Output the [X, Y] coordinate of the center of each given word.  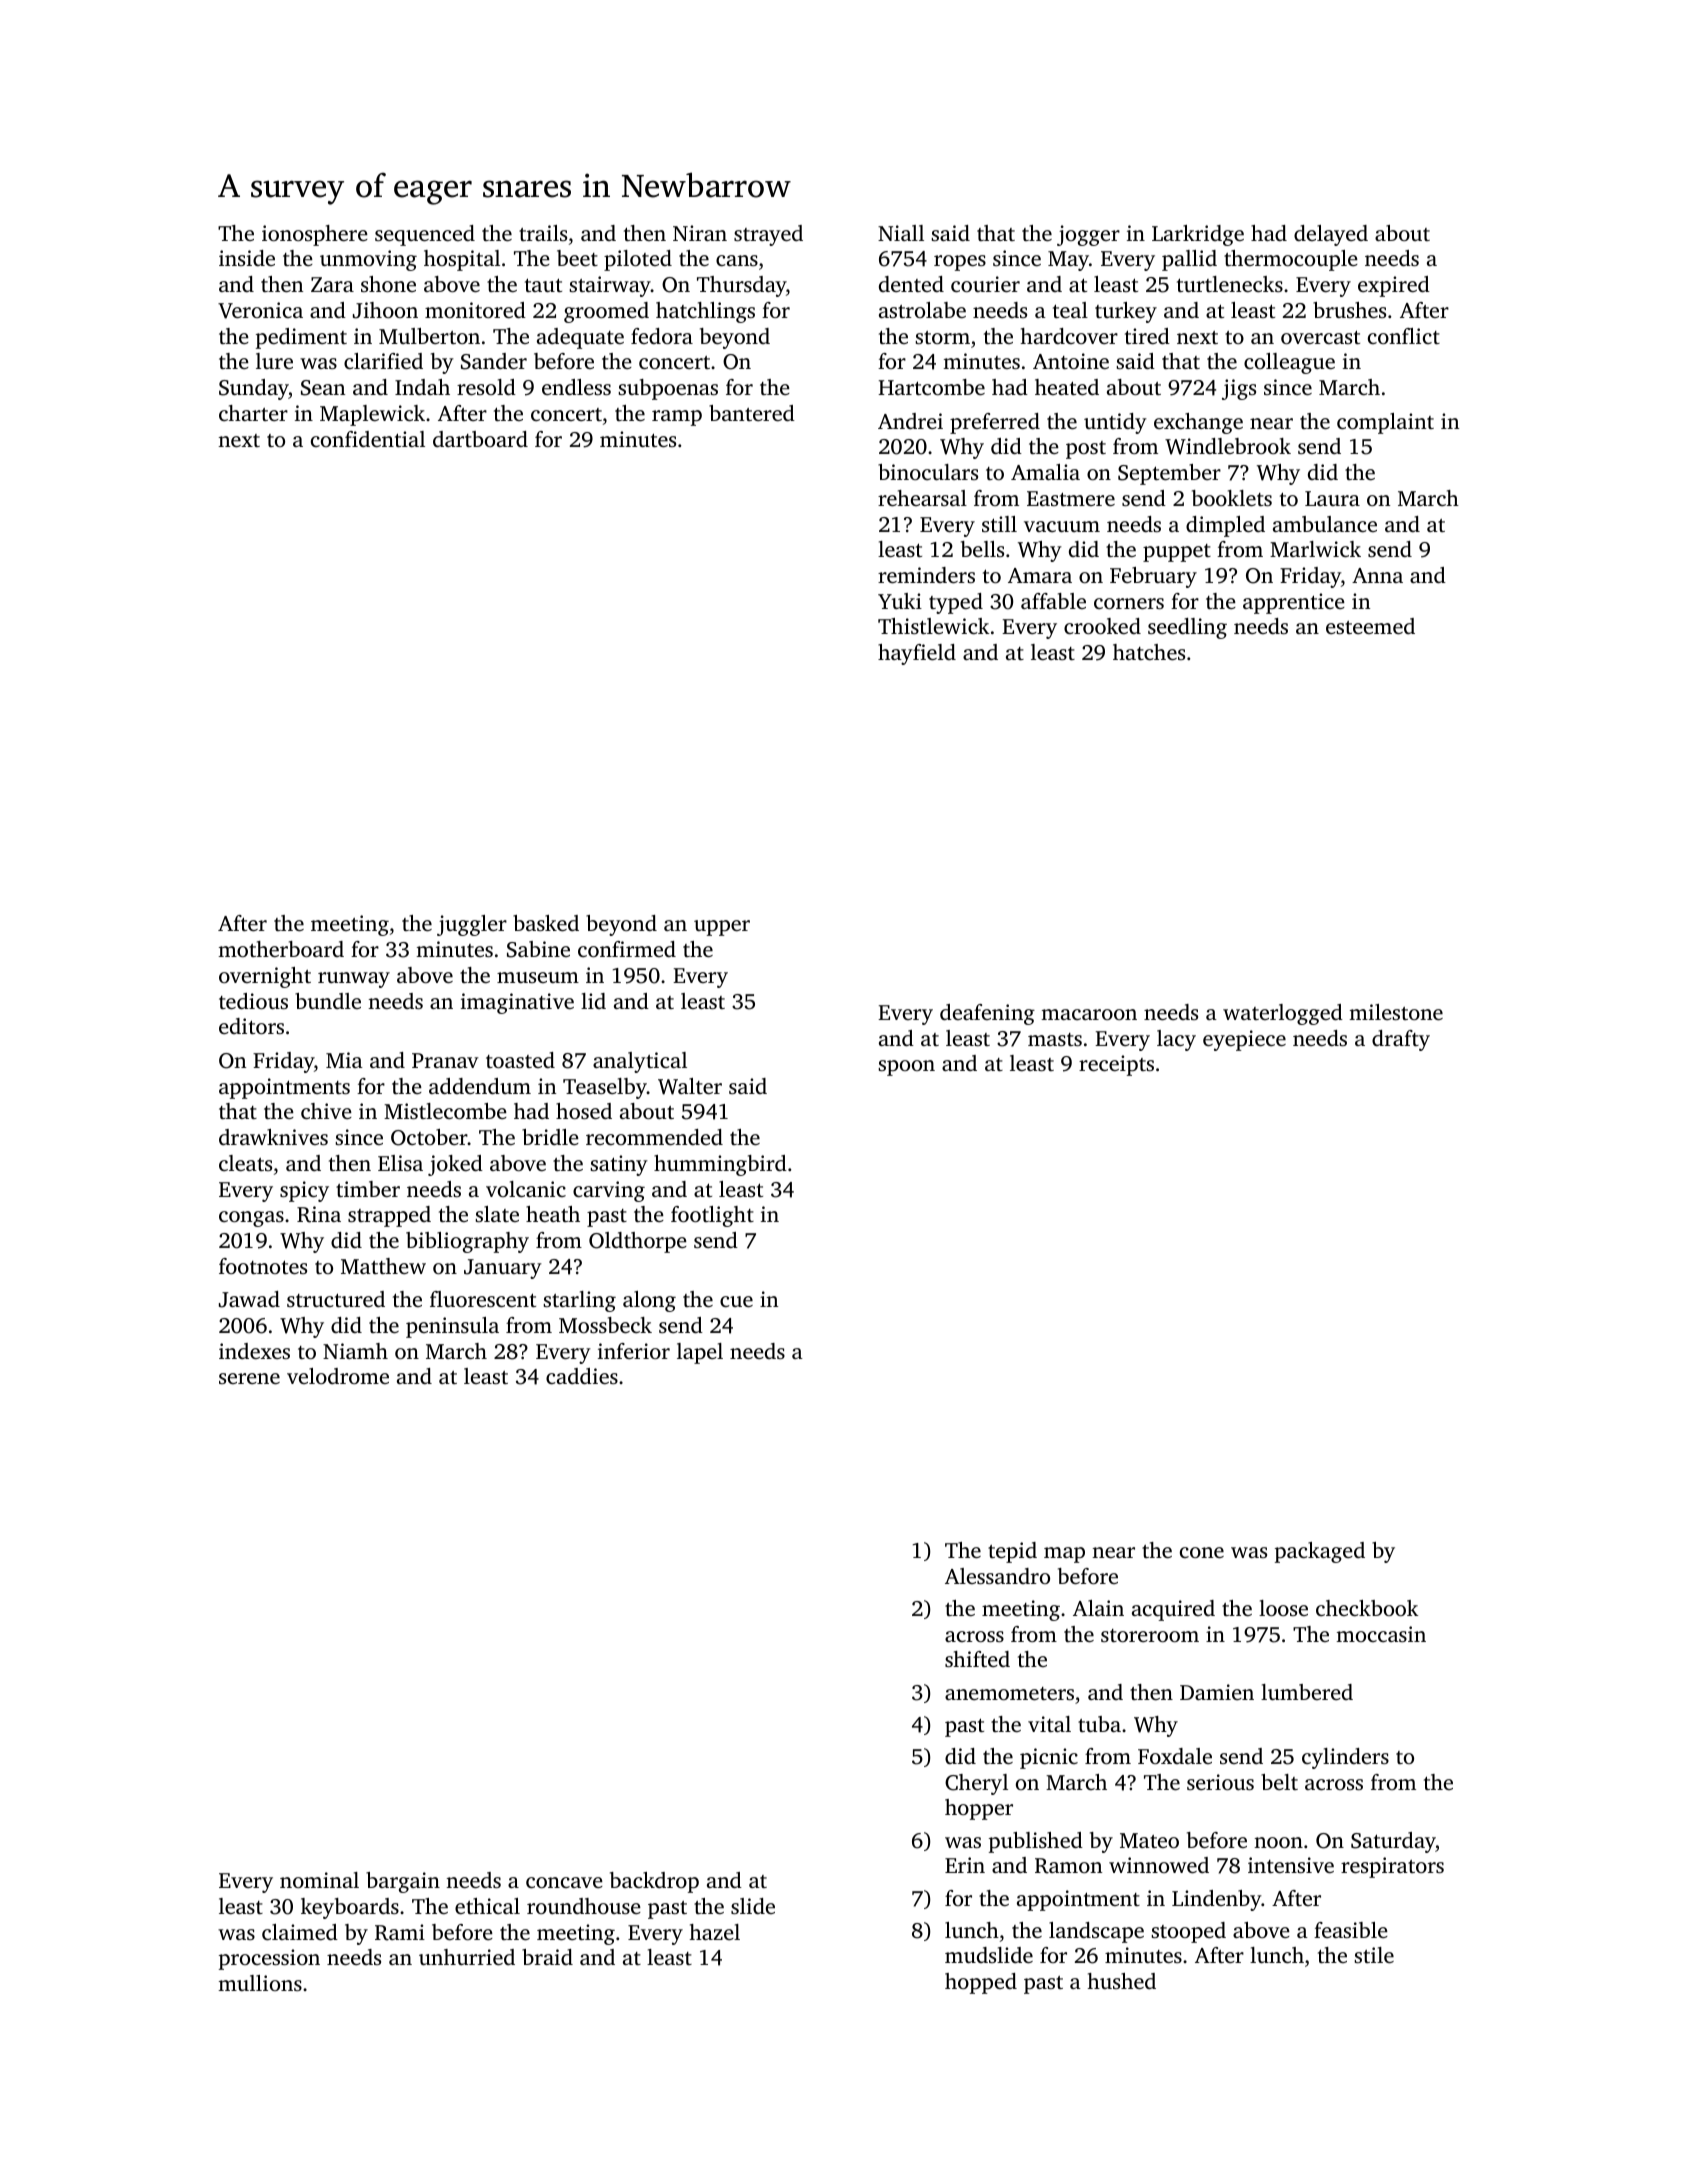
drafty [1401, 1040]
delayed [1331, 235]
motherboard [281, 949]
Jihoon [385, 310]
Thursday [741, 286]
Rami [400, 1932]
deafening [987, 1014]
